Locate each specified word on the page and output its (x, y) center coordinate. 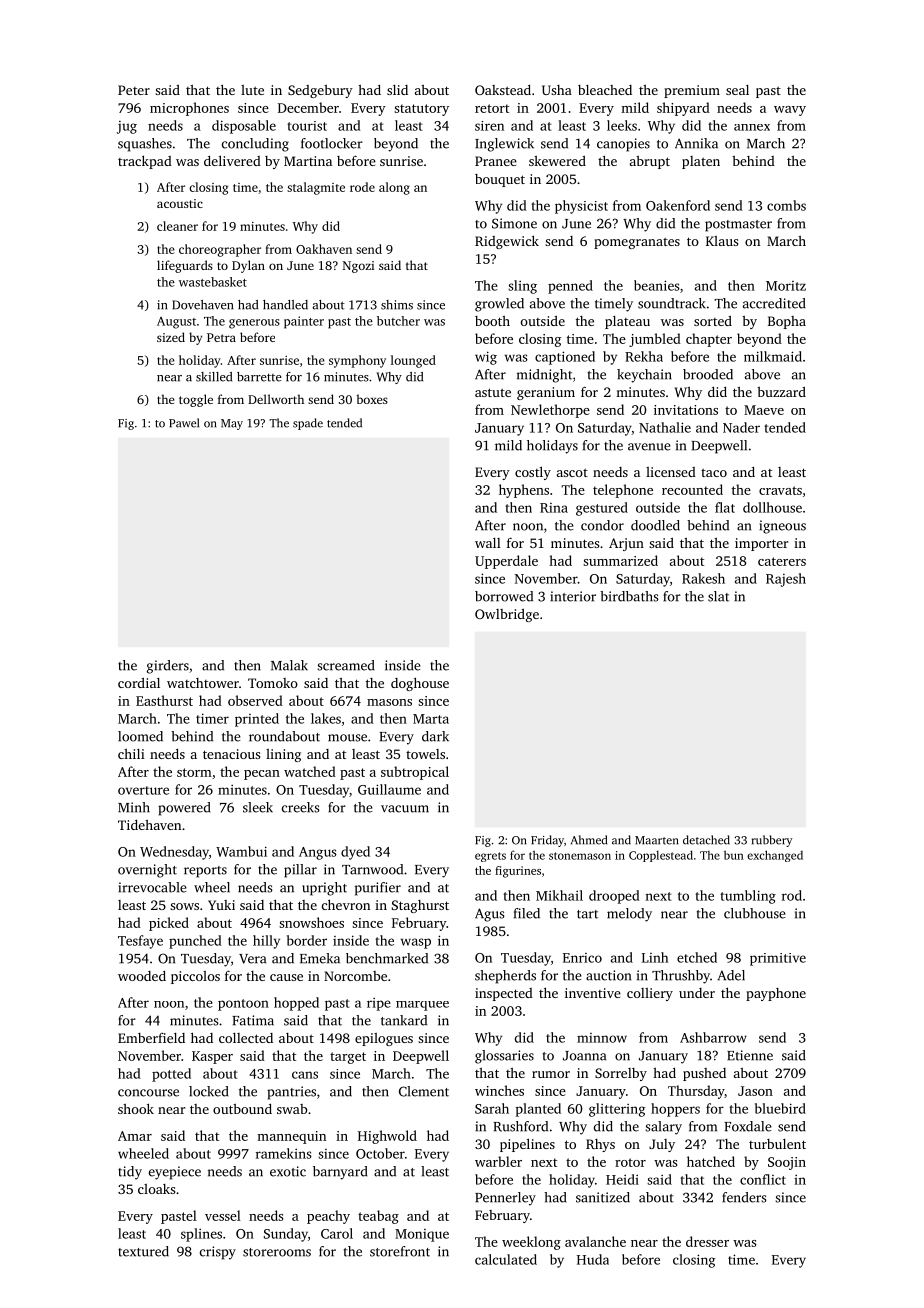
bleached (605, 90)
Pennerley (505, 1199)
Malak (289, 665)
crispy (218, 1253)
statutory (421, 110)
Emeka (320, 958)
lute (252, 90)
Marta (431, 719)
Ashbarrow (713, 1037)
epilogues (384, 1039)
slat (718, 596)
